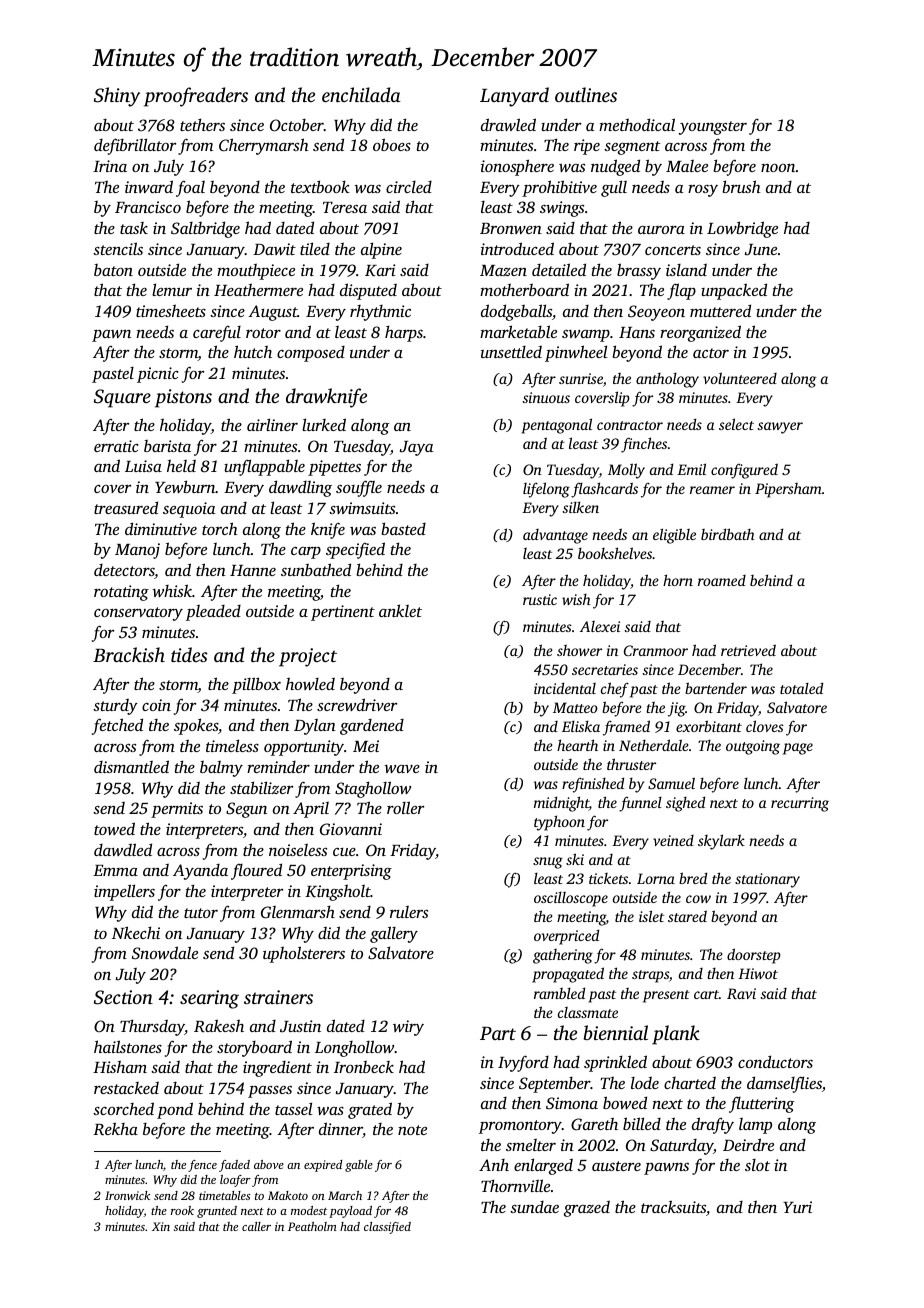  Describe the element at coordinates (361, 94) in the document. I see `enchilada` at that location.
